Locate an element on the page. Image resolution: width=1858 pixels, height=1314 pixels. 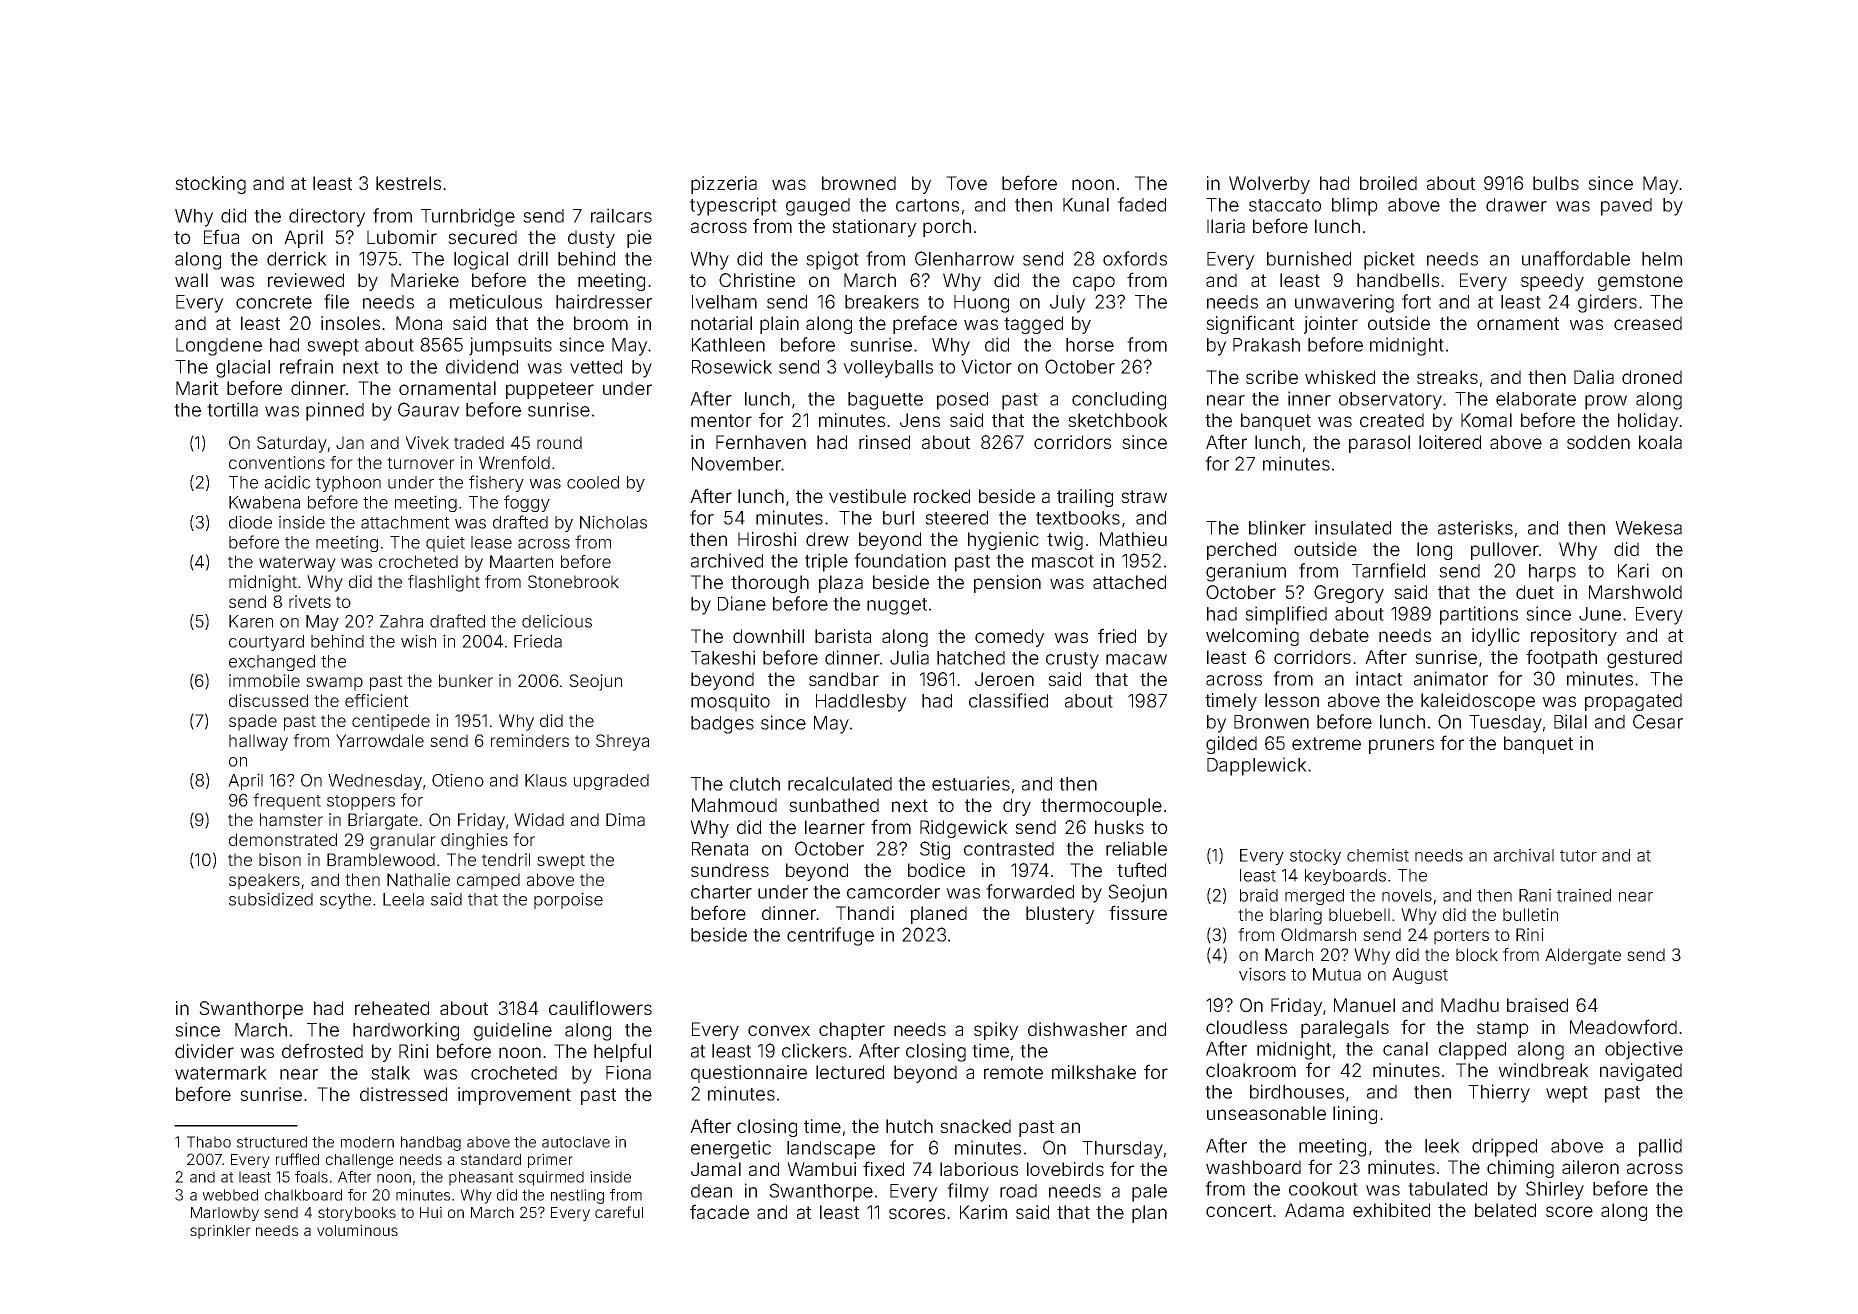
camped is located at coordinates (488, 881).
